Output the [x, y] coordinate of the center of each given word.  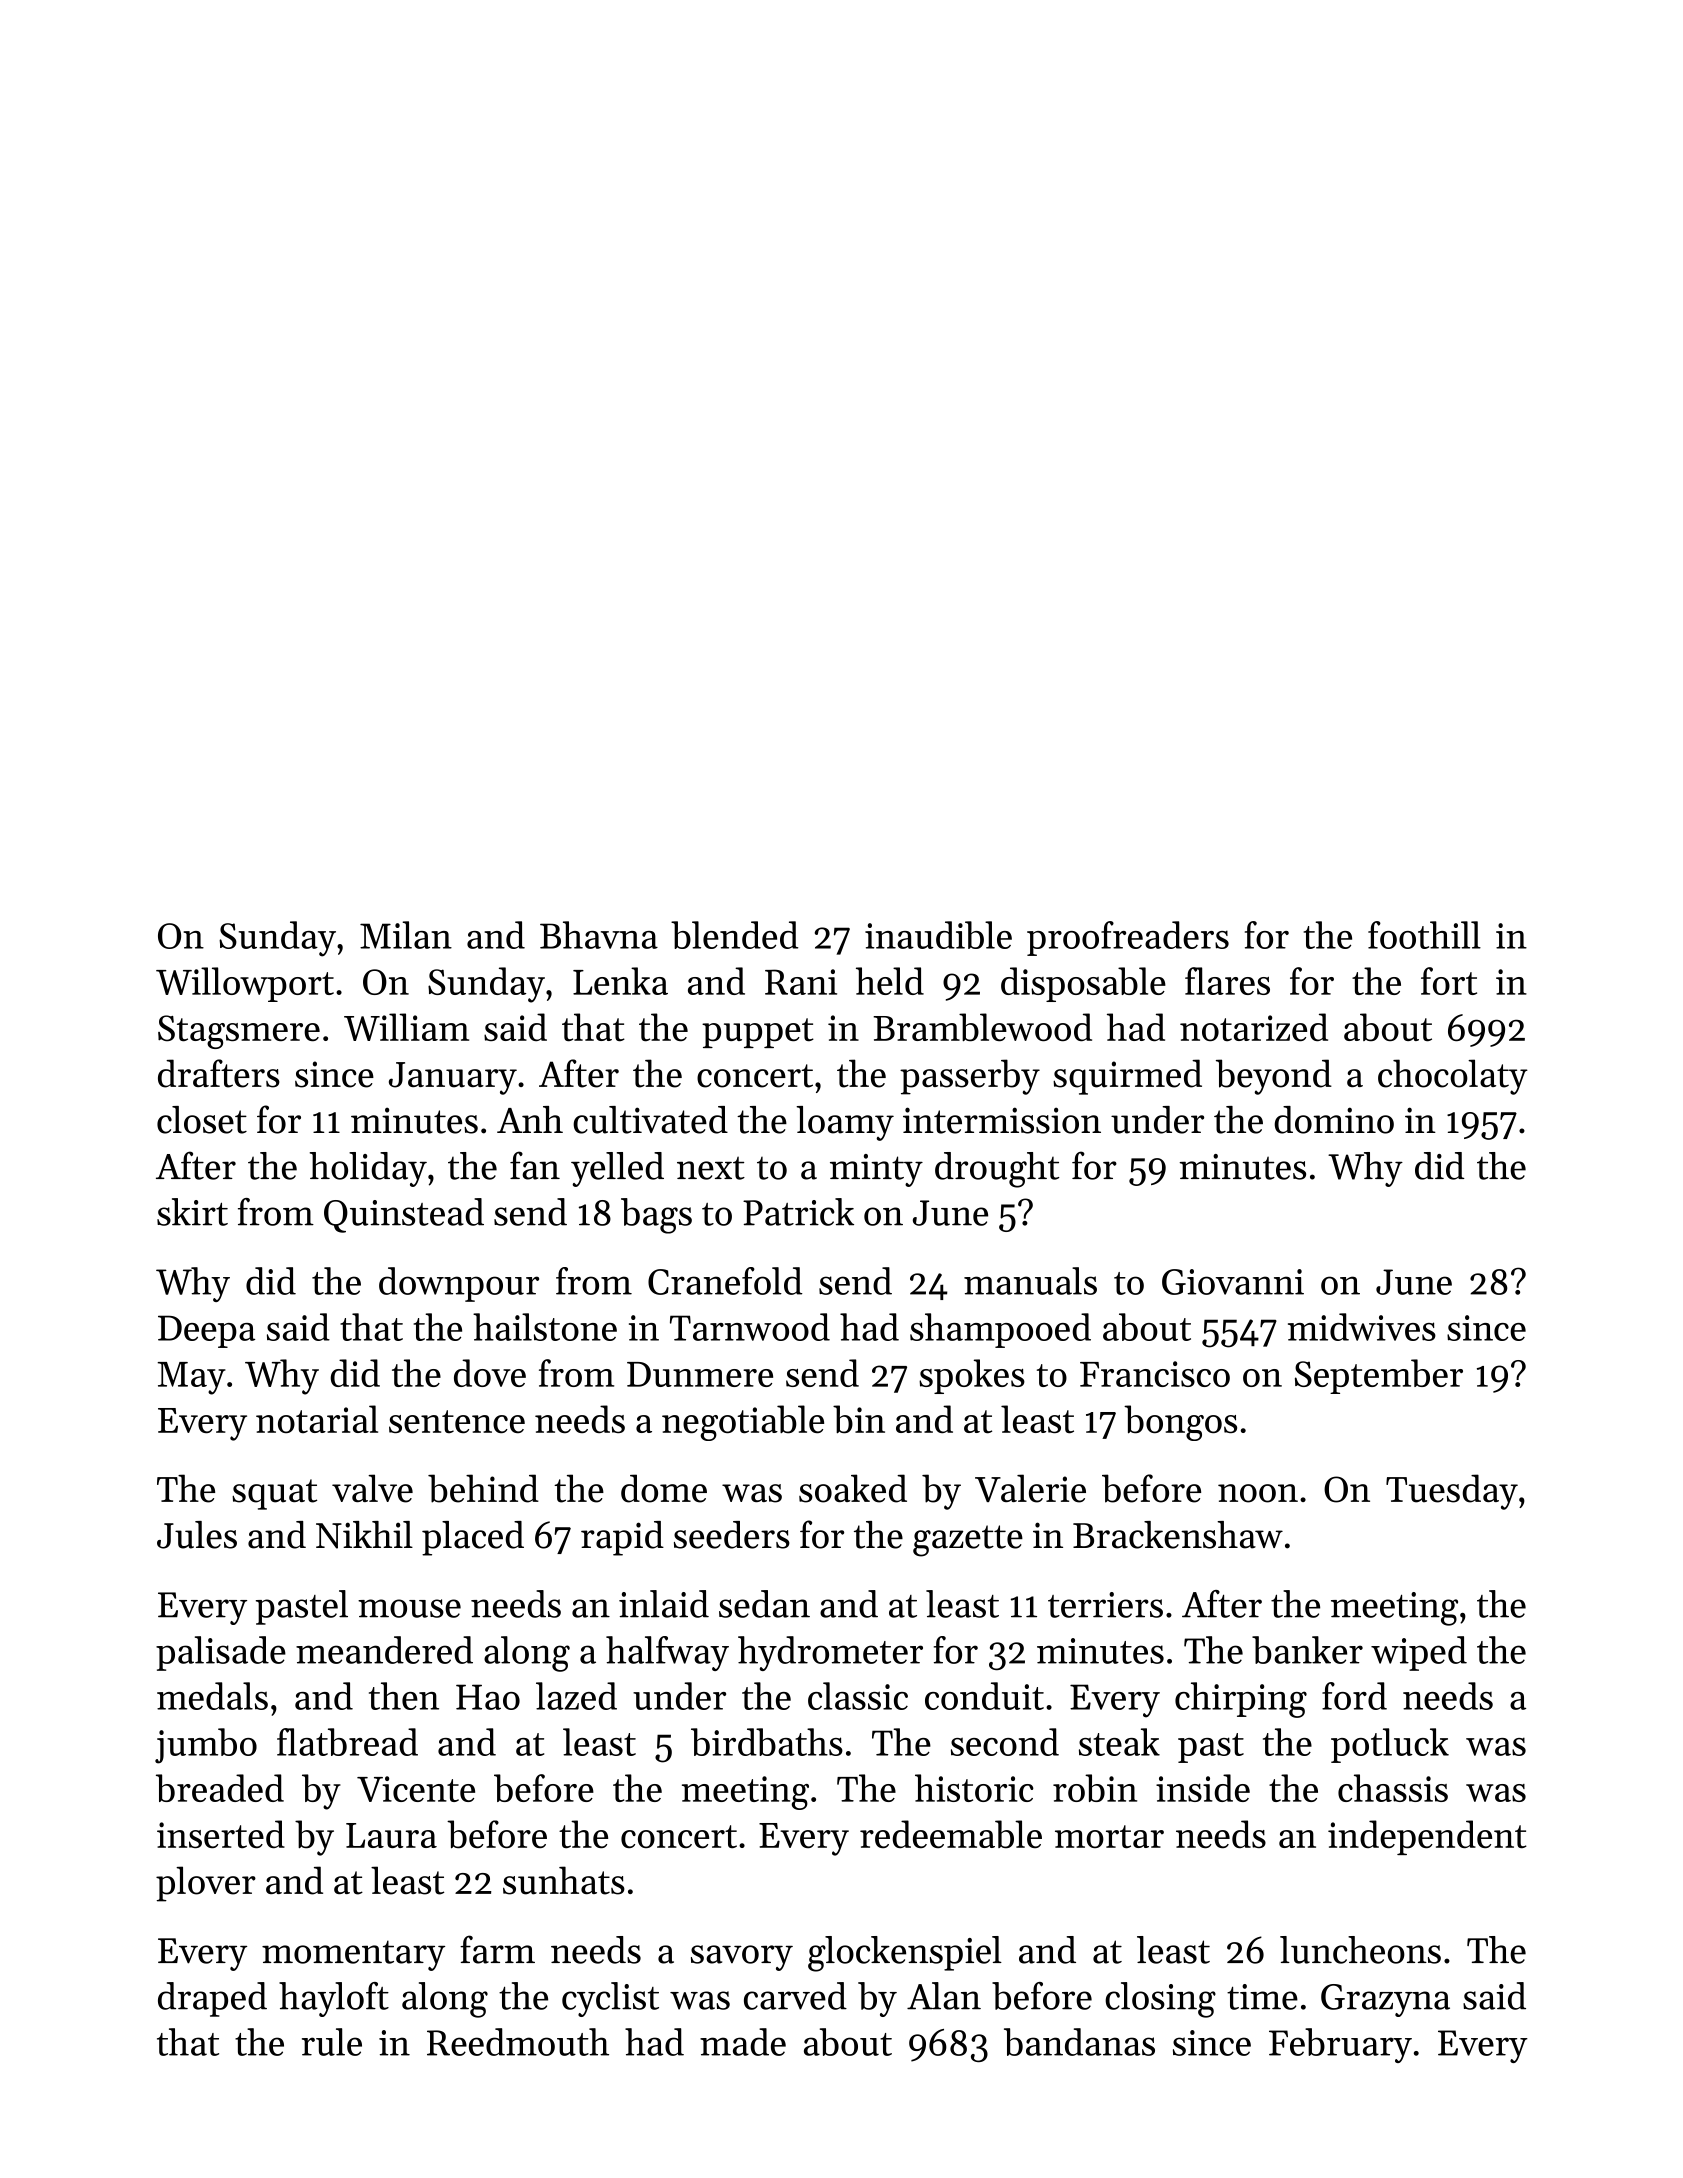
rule [332, 2042]
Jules [197, 1535]
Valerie [1030, 1488]
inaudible [938, 935]
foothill [1424, 935]
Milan [406, 935]
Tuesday [1452, 1492]
